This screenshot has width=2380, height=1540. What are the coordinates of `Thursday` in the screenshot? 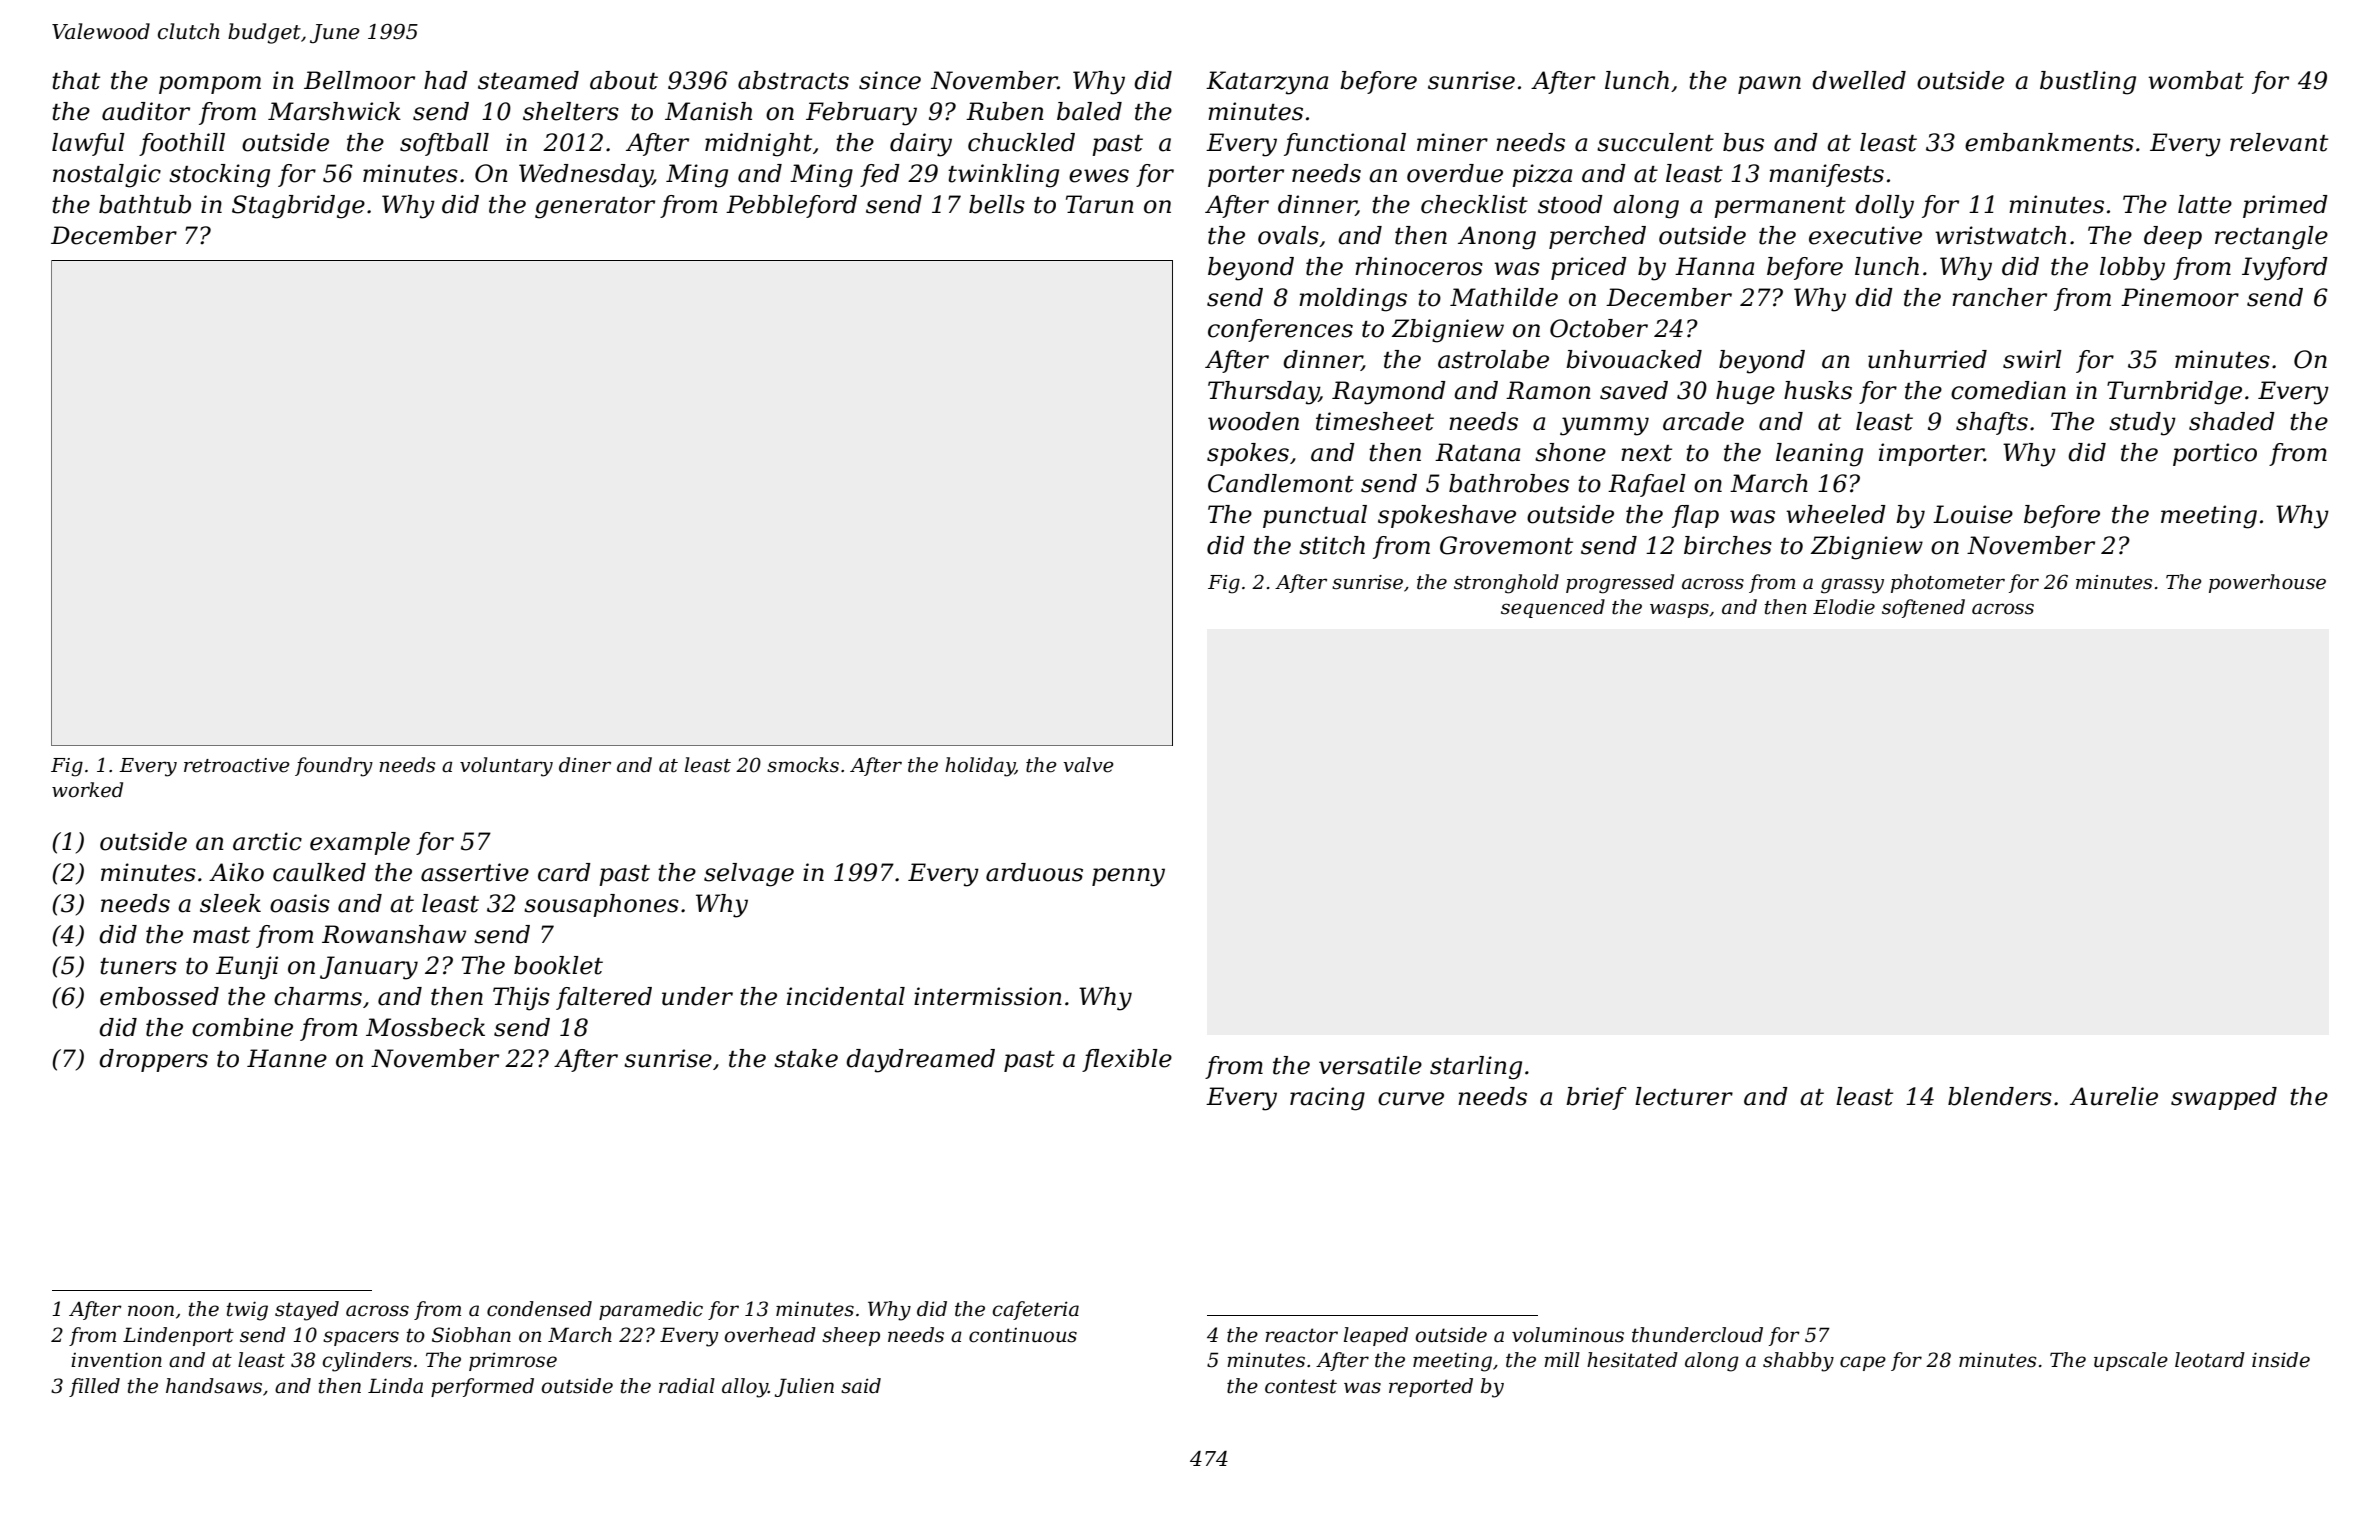 It's located at (1263, 393).
